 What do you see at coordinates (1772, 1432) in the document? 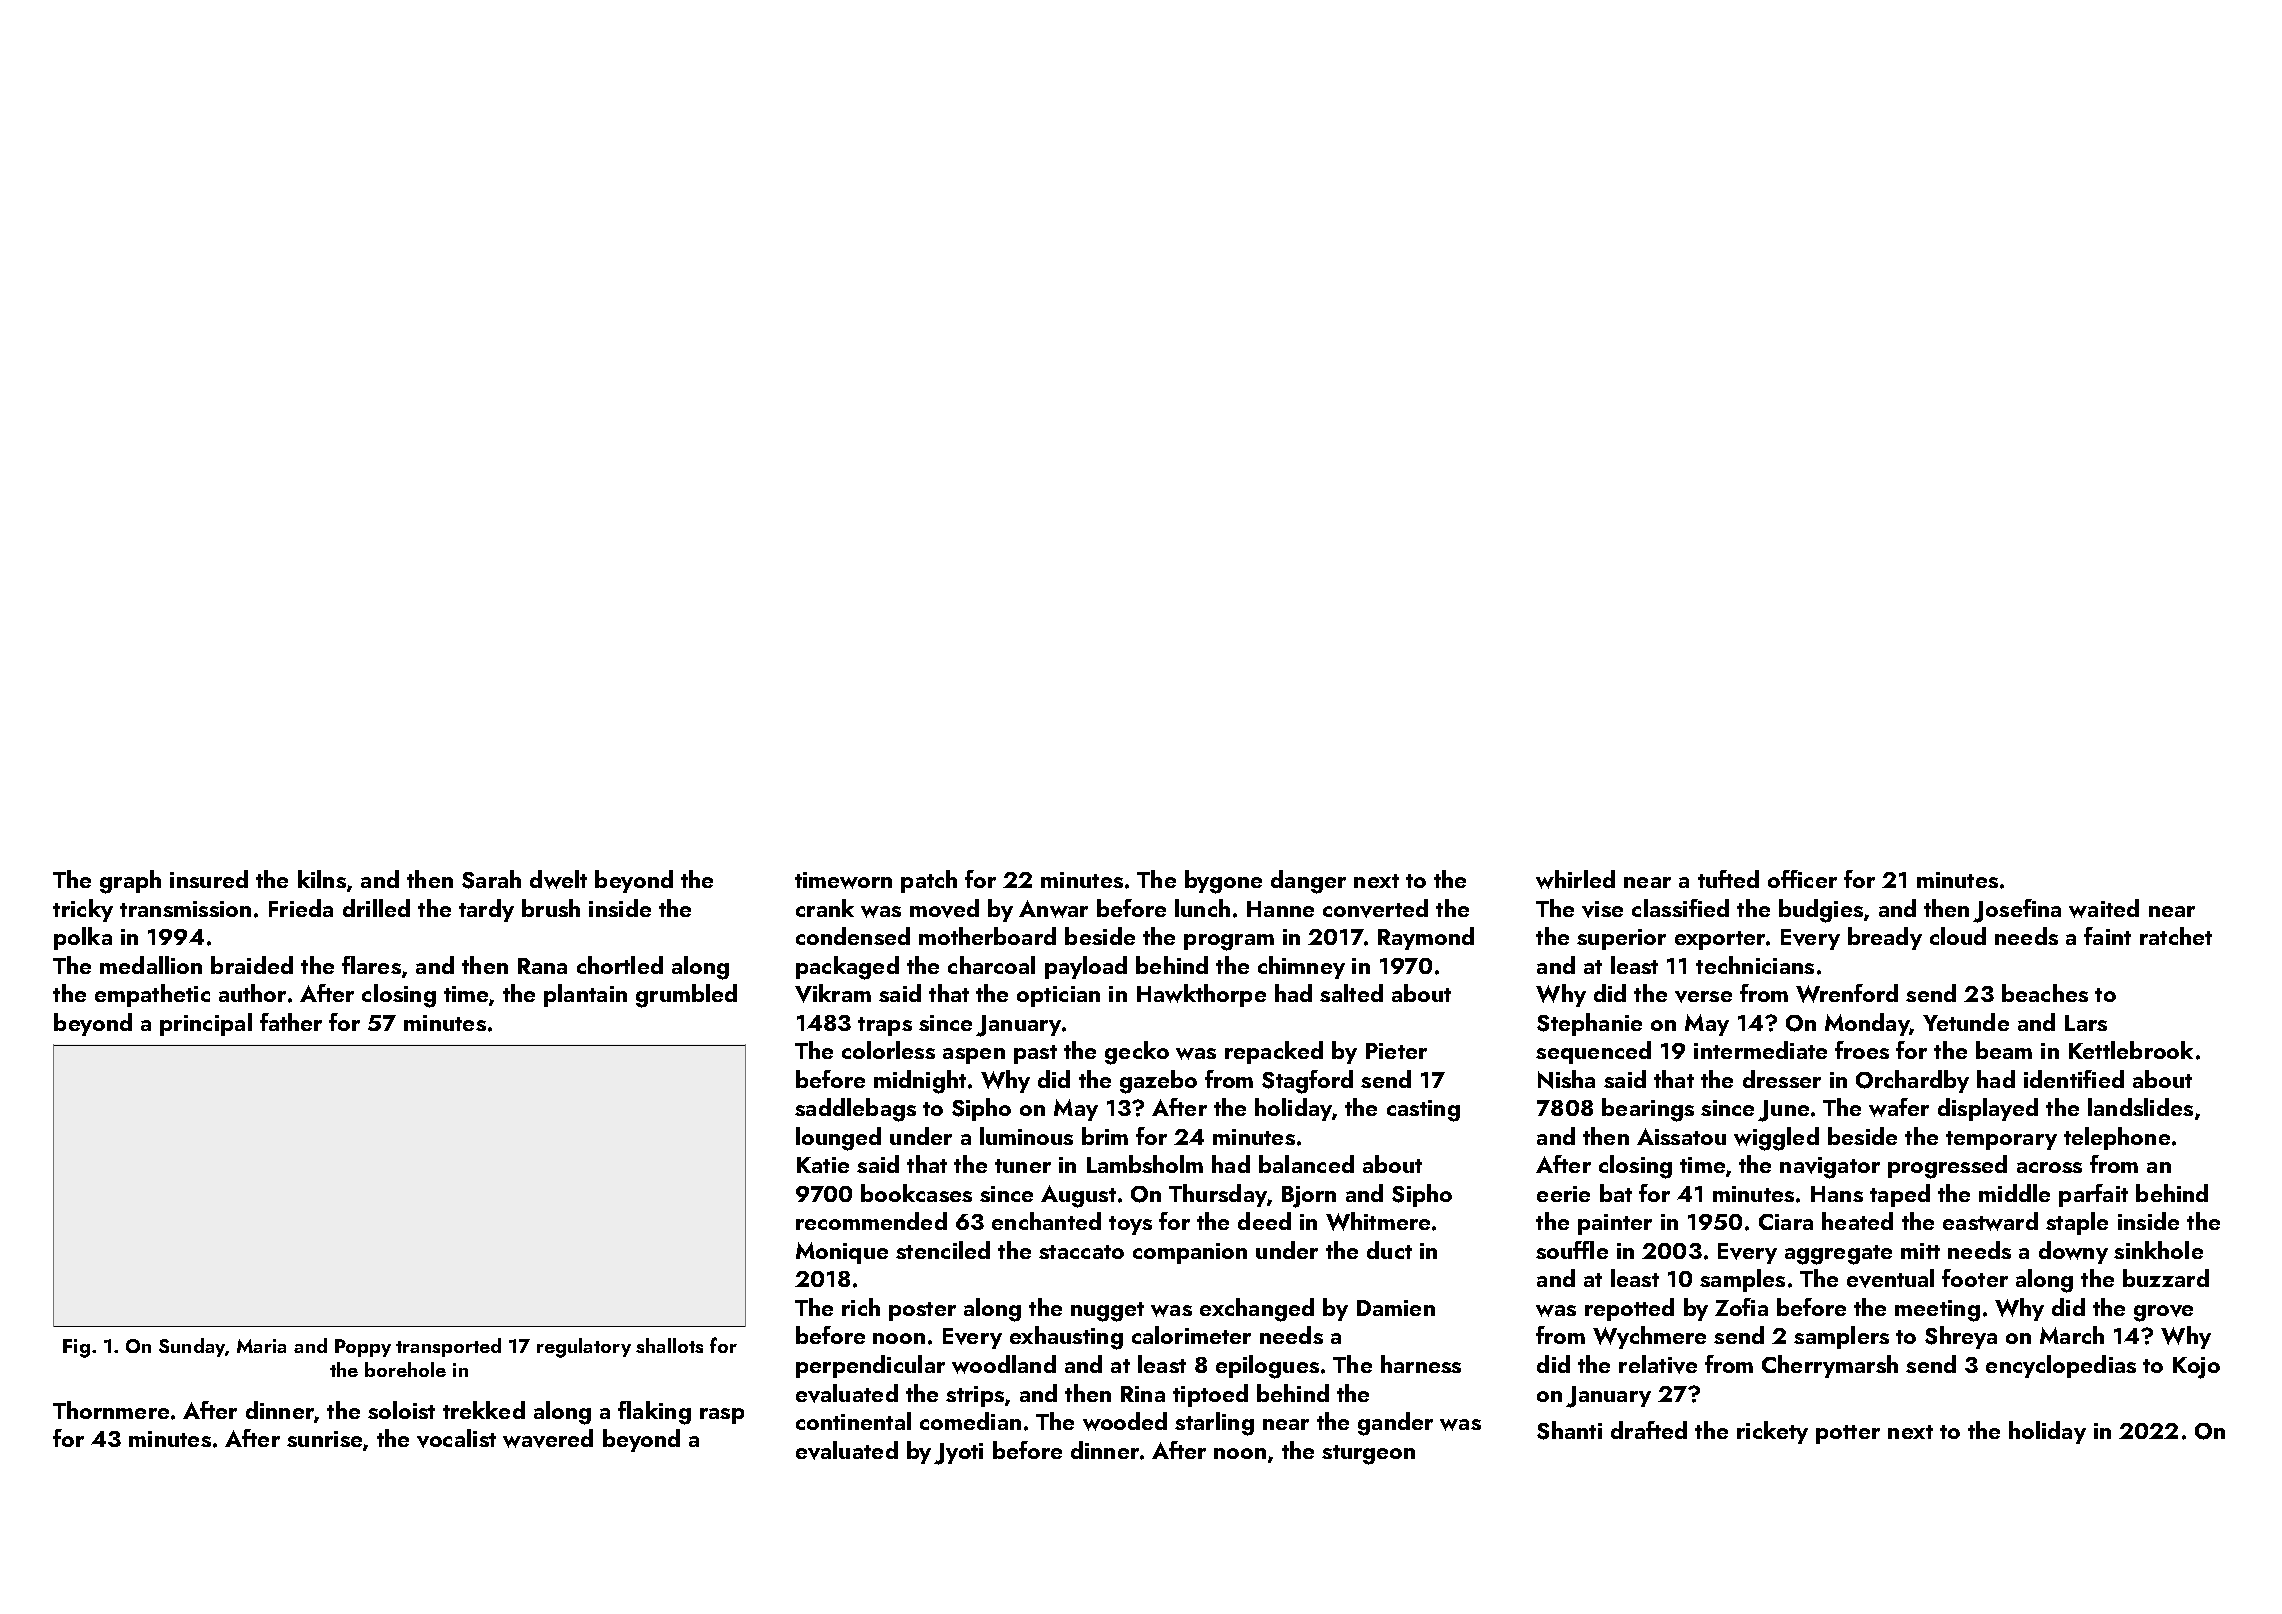
I see `rickety` at bounding box center [1772, 1432].
